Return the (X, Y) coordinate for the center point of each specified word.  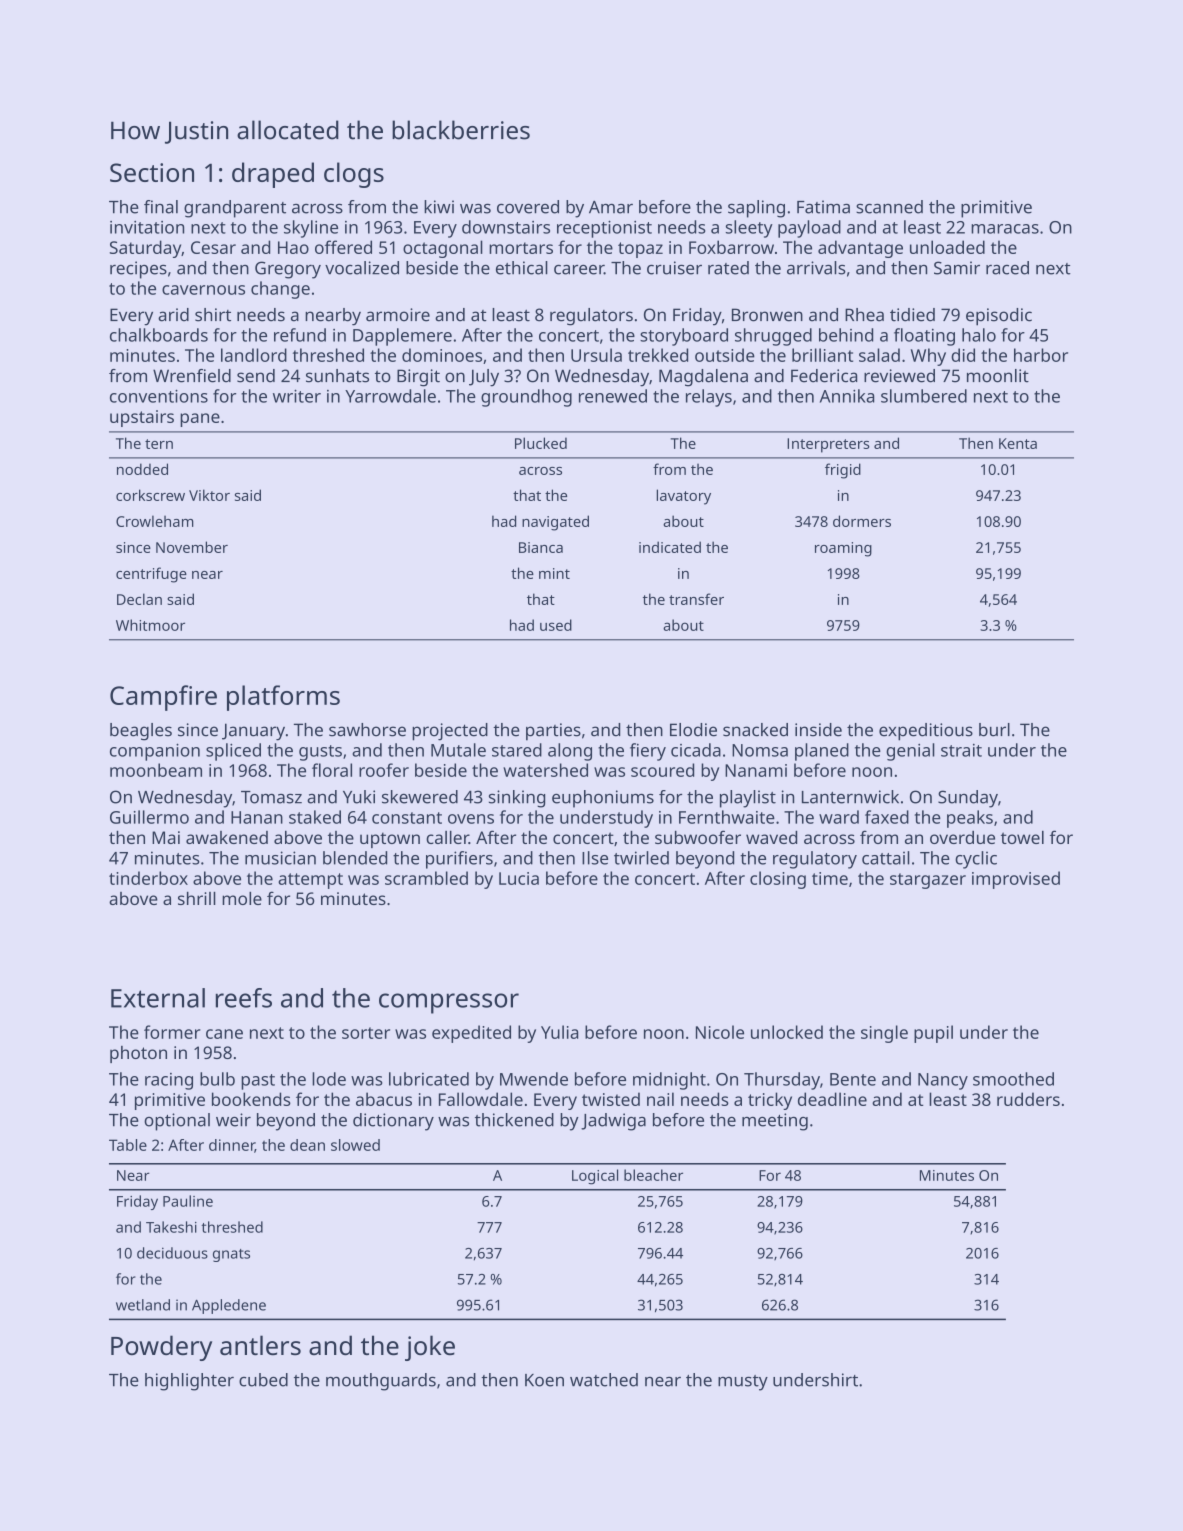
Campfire (163, 698)
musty (743, 1383)
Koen (544, 1380)
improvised (1016, 880)
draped (273, 175)
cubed (263, 1380)
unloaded (947, 247)
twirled (641, 858)
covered (528, 207)
